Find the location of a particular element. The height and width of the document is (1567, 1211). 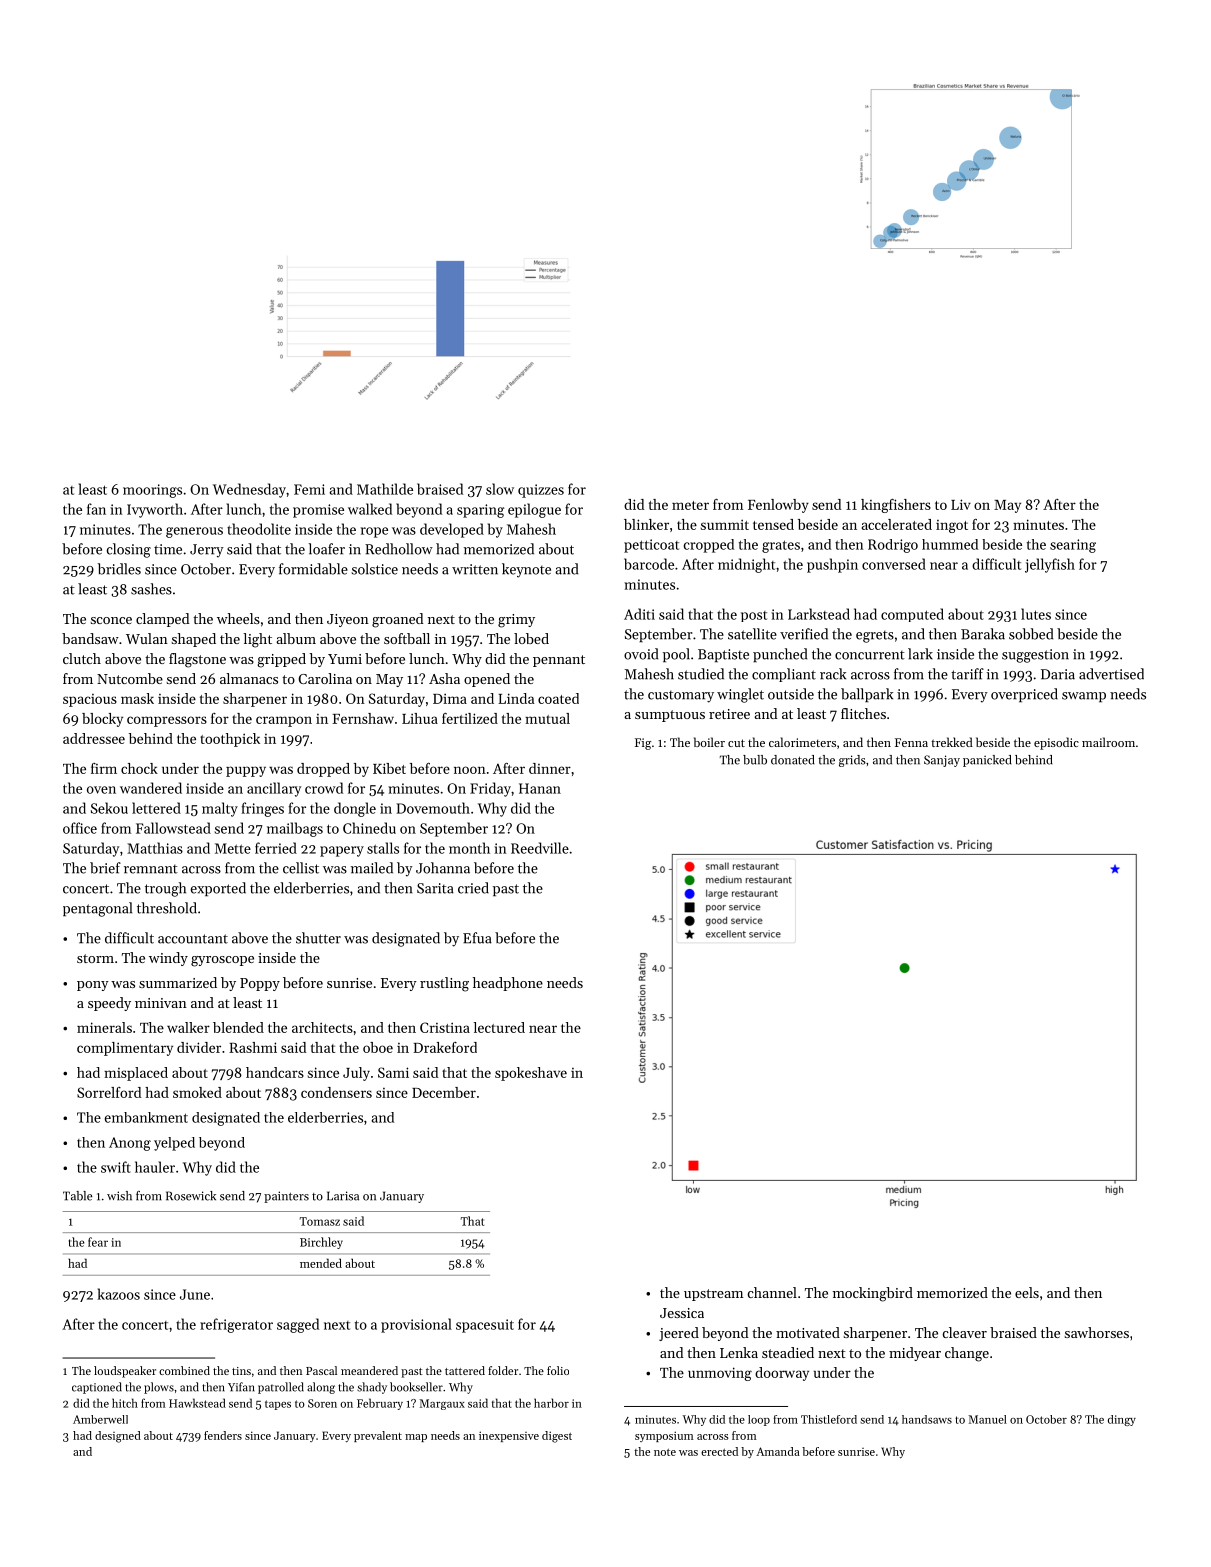

windy is located at coordinates (168, 959).
